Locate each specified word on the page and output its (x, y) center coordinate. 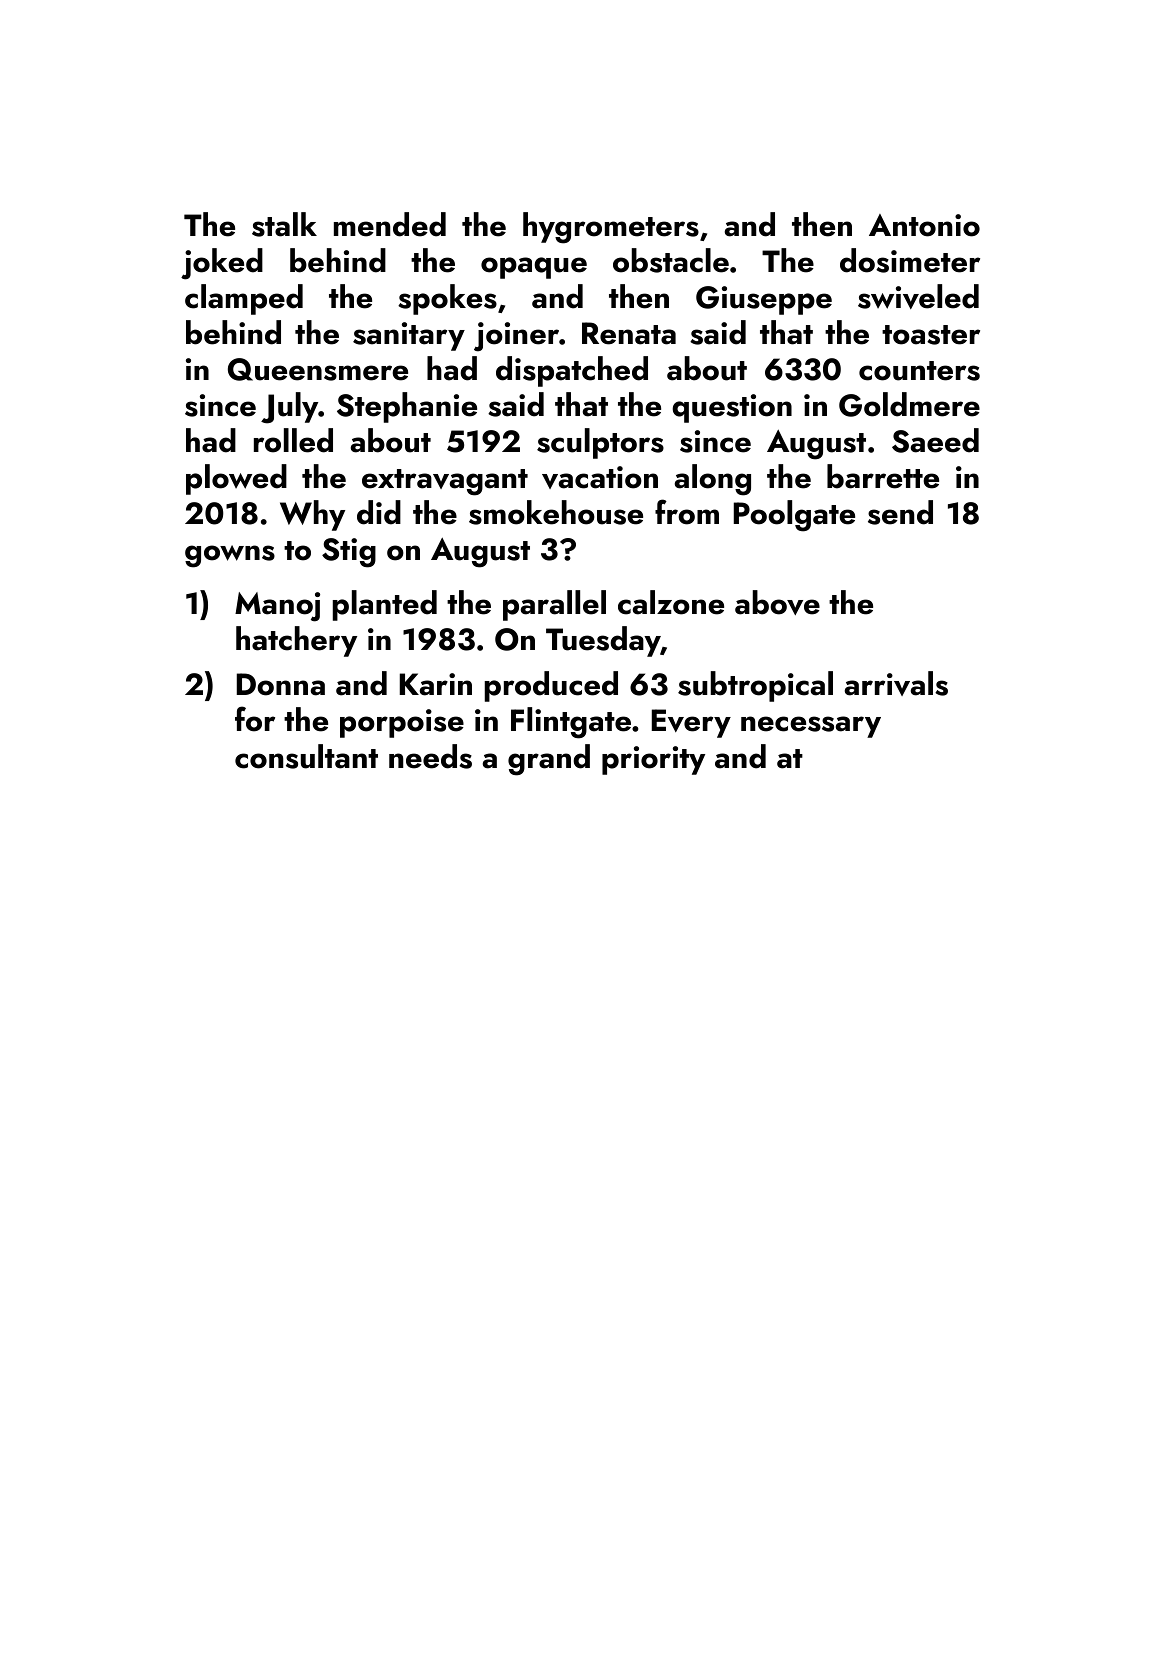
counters (919, 371)
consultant (306, 756)
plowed (236, 479)
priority (653, 760)
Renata (629, 333)
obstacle (671, 260)
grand (549, 760)
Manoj (277, 607)
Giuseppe (764, 300)
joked (222, 264)
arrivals (896, 683)
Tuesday (603, 641)
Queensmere (318, 369)
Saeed (935, 440)
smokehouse (556, 512)
